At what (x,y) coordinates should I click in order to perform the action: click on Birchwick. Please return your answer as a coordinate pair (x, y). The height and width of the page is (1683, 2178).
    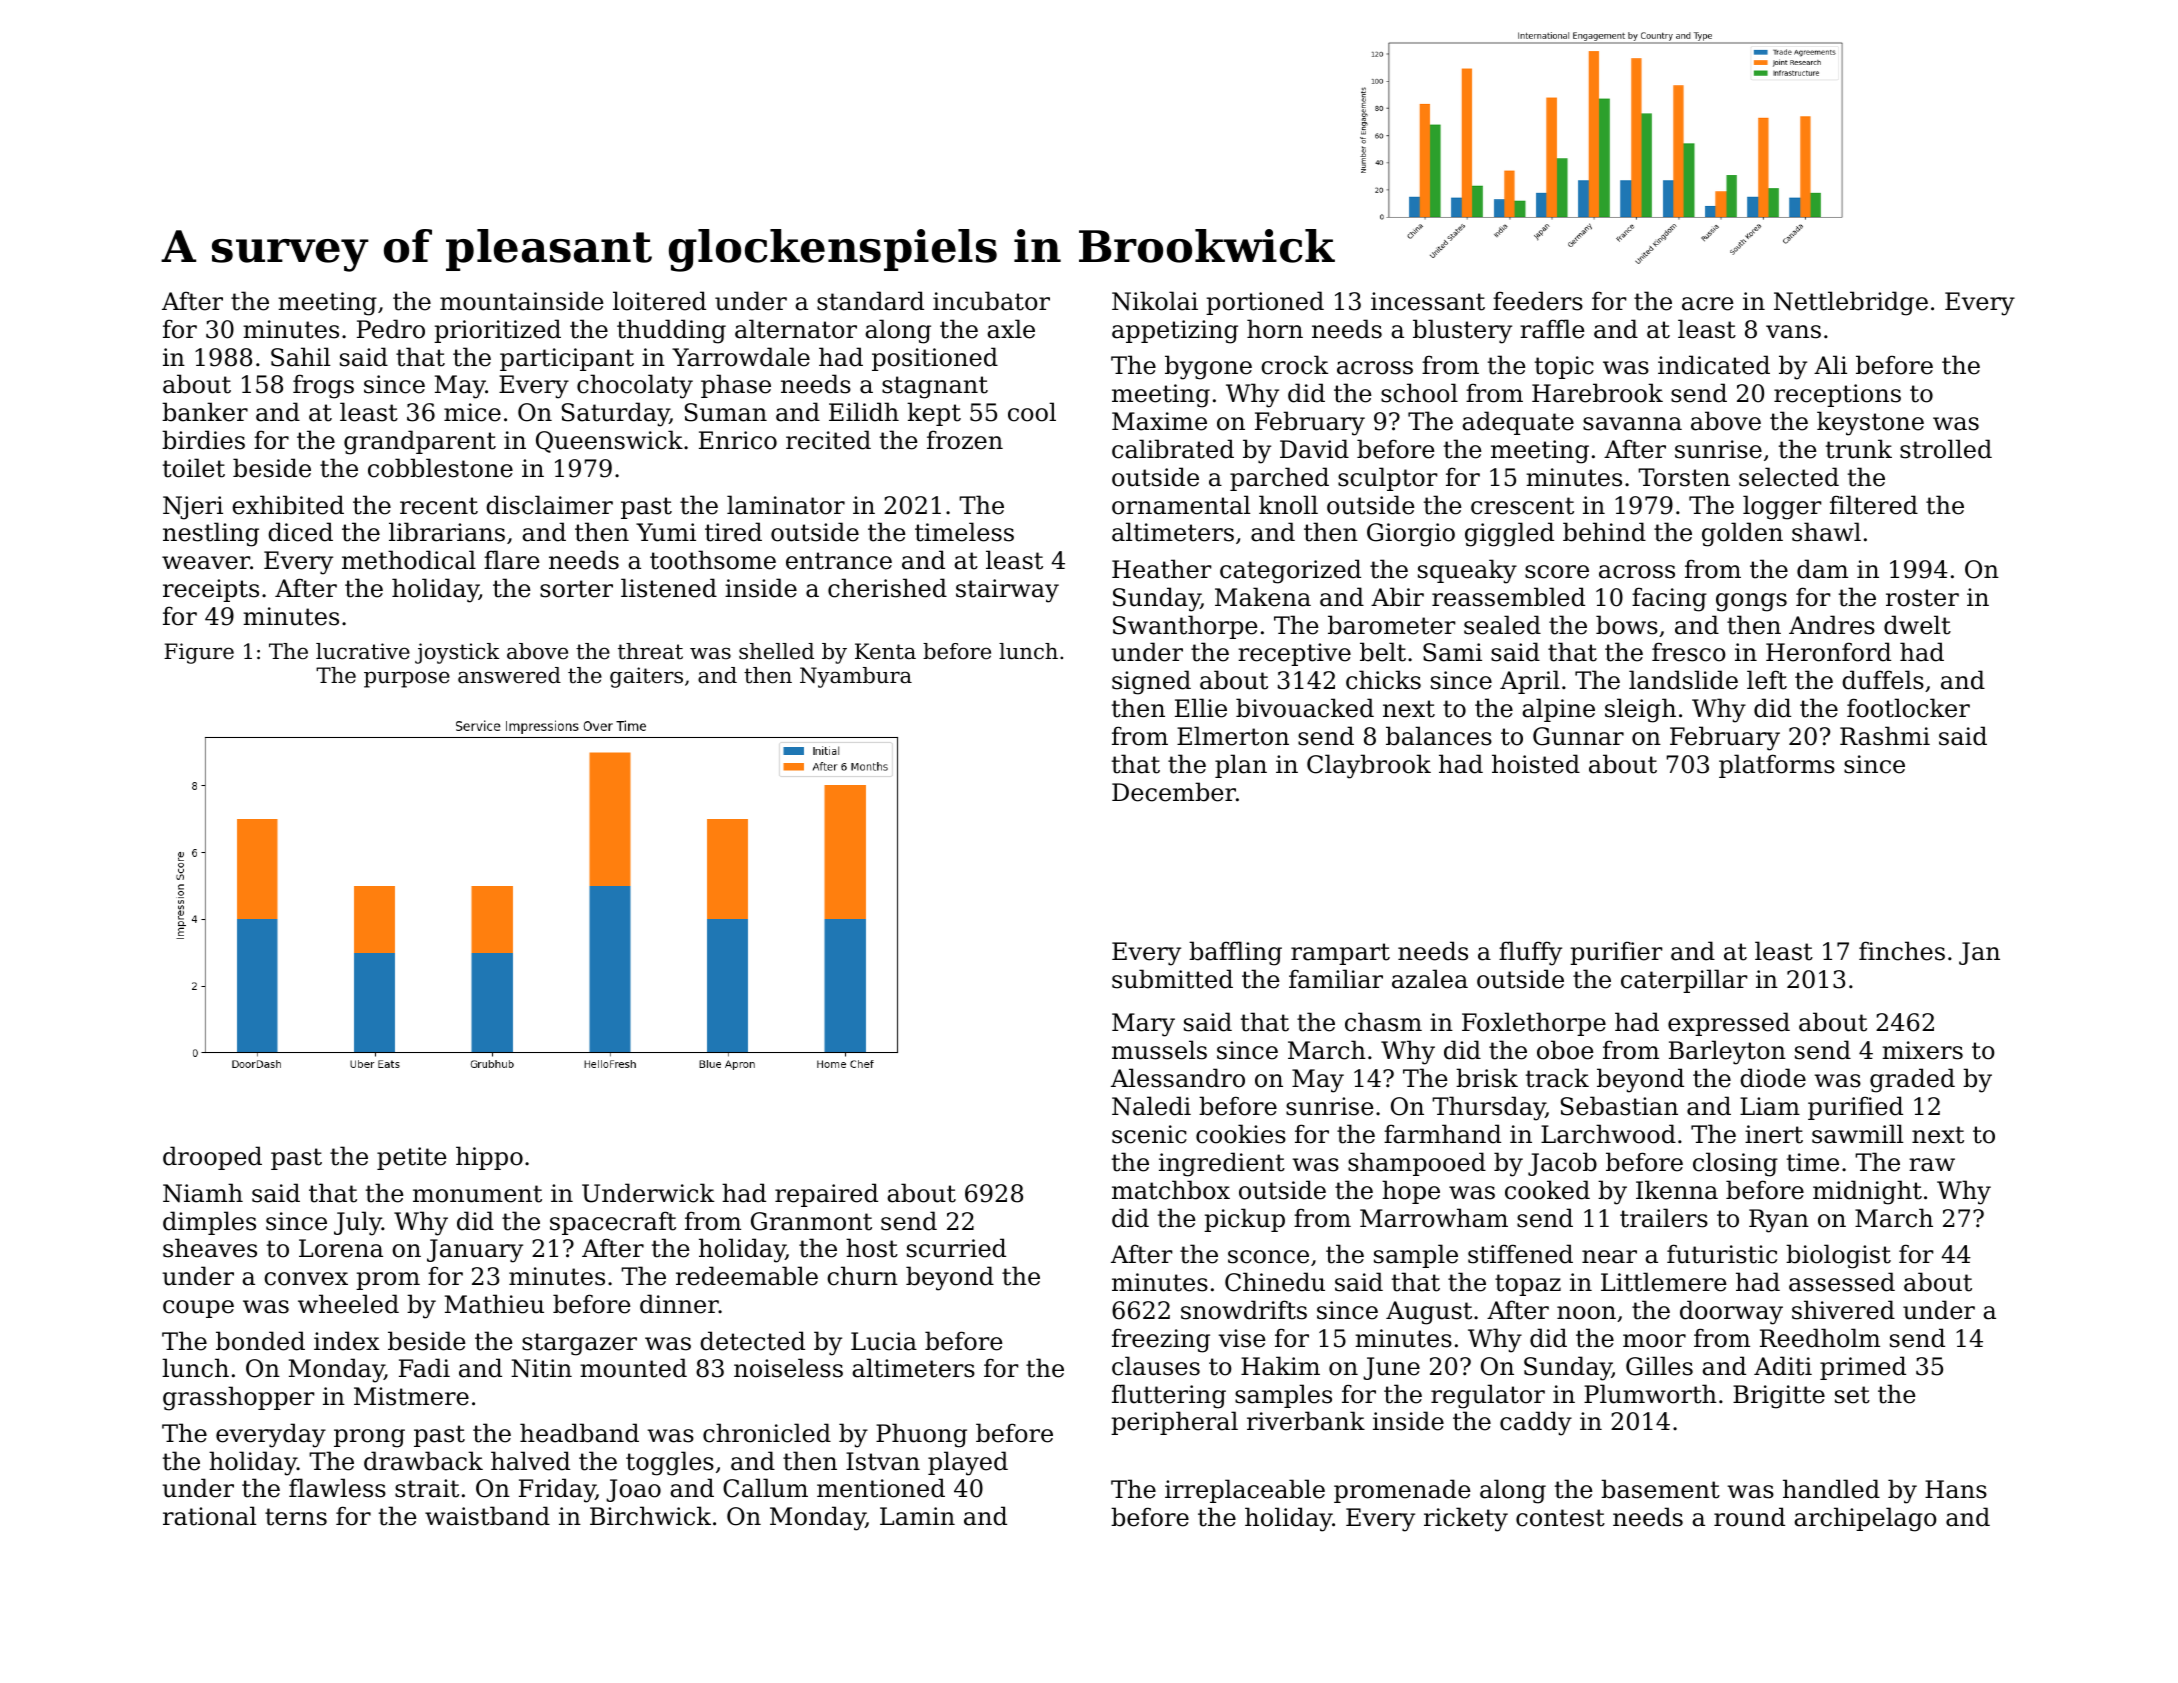
    Looking at the image, I should click on (650, 1516).
